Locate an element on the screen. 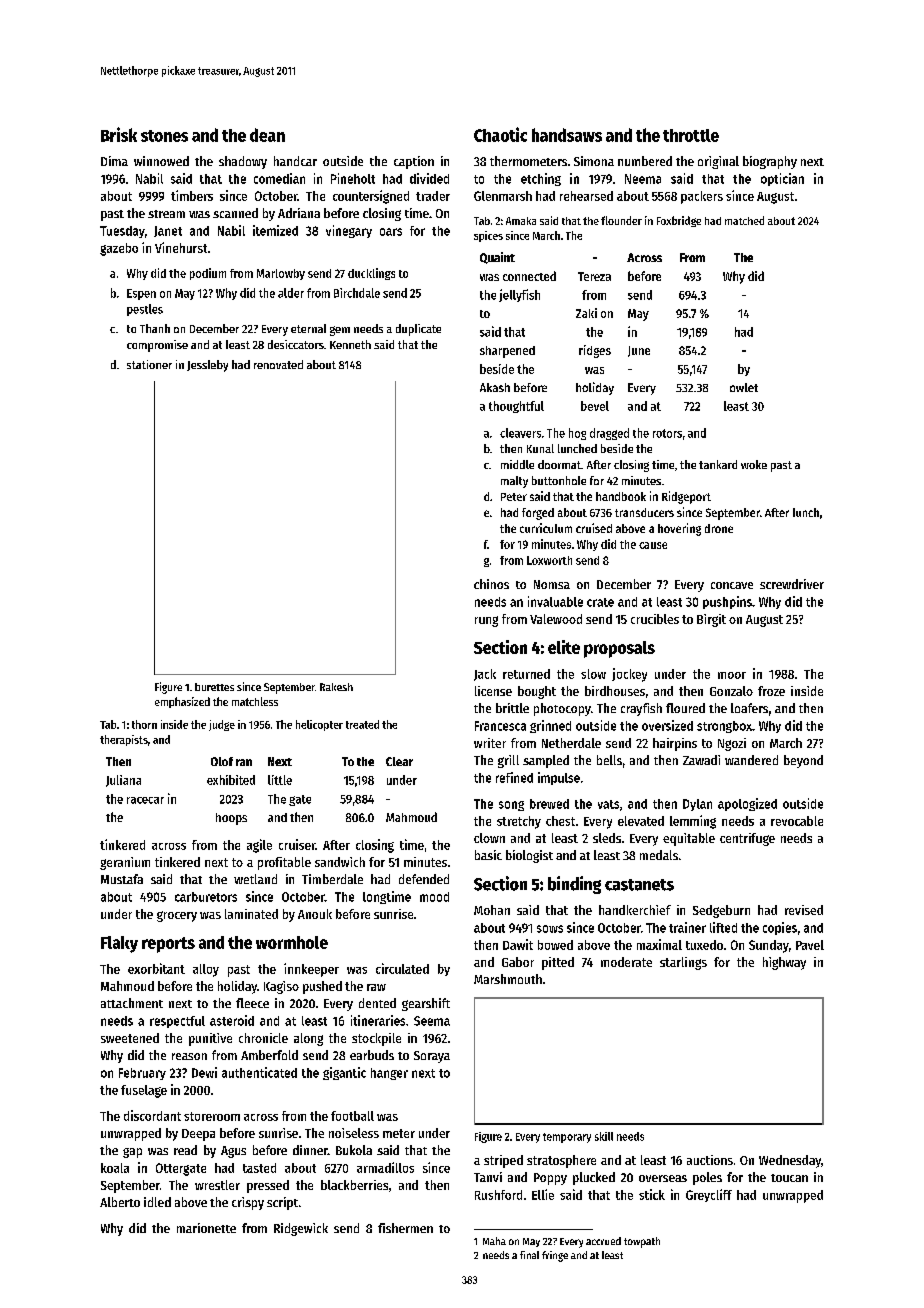  Peter is located at coordinates (514, 497).
